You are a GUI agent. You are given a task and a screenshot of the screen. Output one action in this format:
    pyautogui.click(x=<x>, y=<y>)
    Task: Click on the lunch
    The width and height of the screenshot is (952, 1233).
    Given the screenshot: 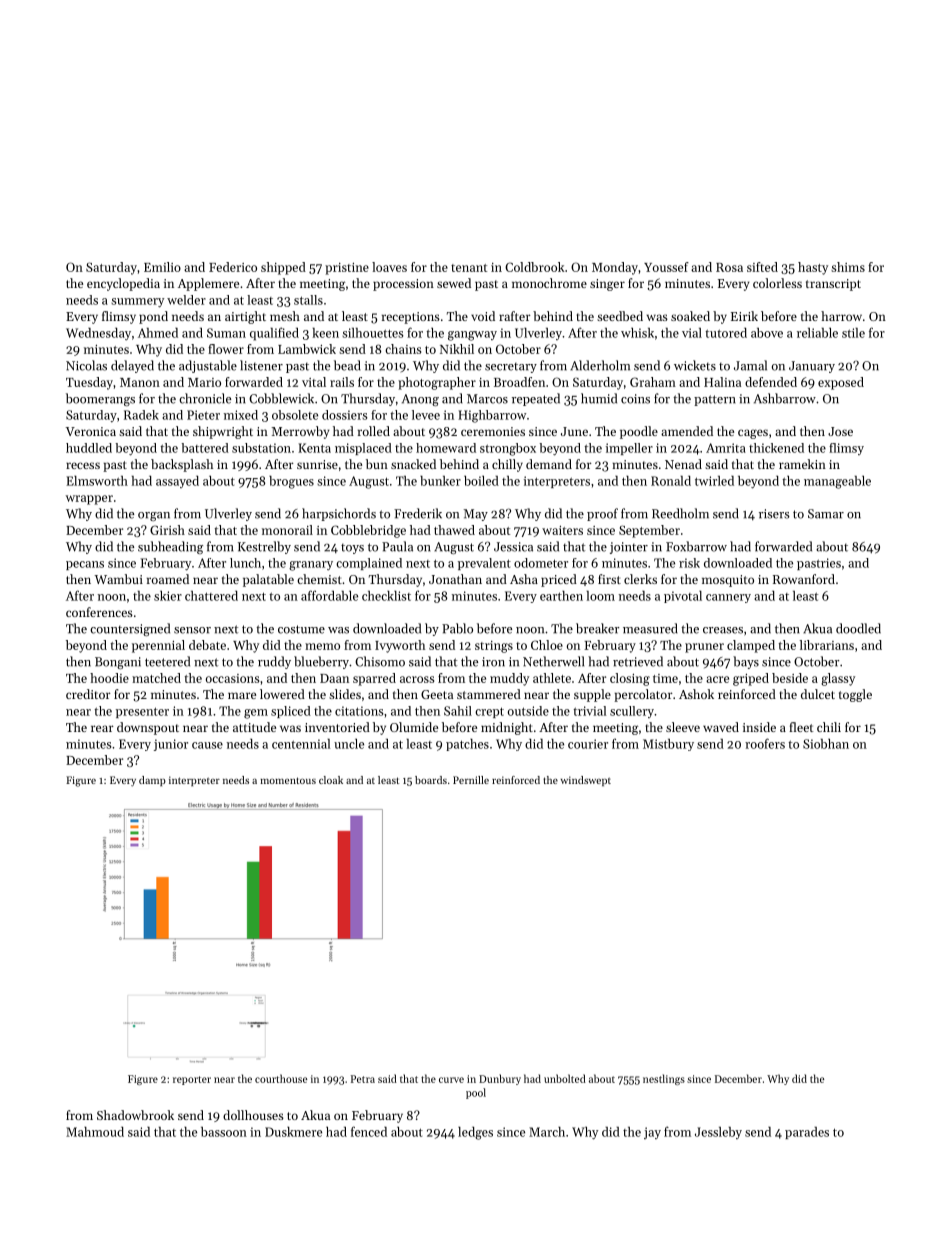 What is the action you would take?
    pyautogui.click(x=245, y=563)
